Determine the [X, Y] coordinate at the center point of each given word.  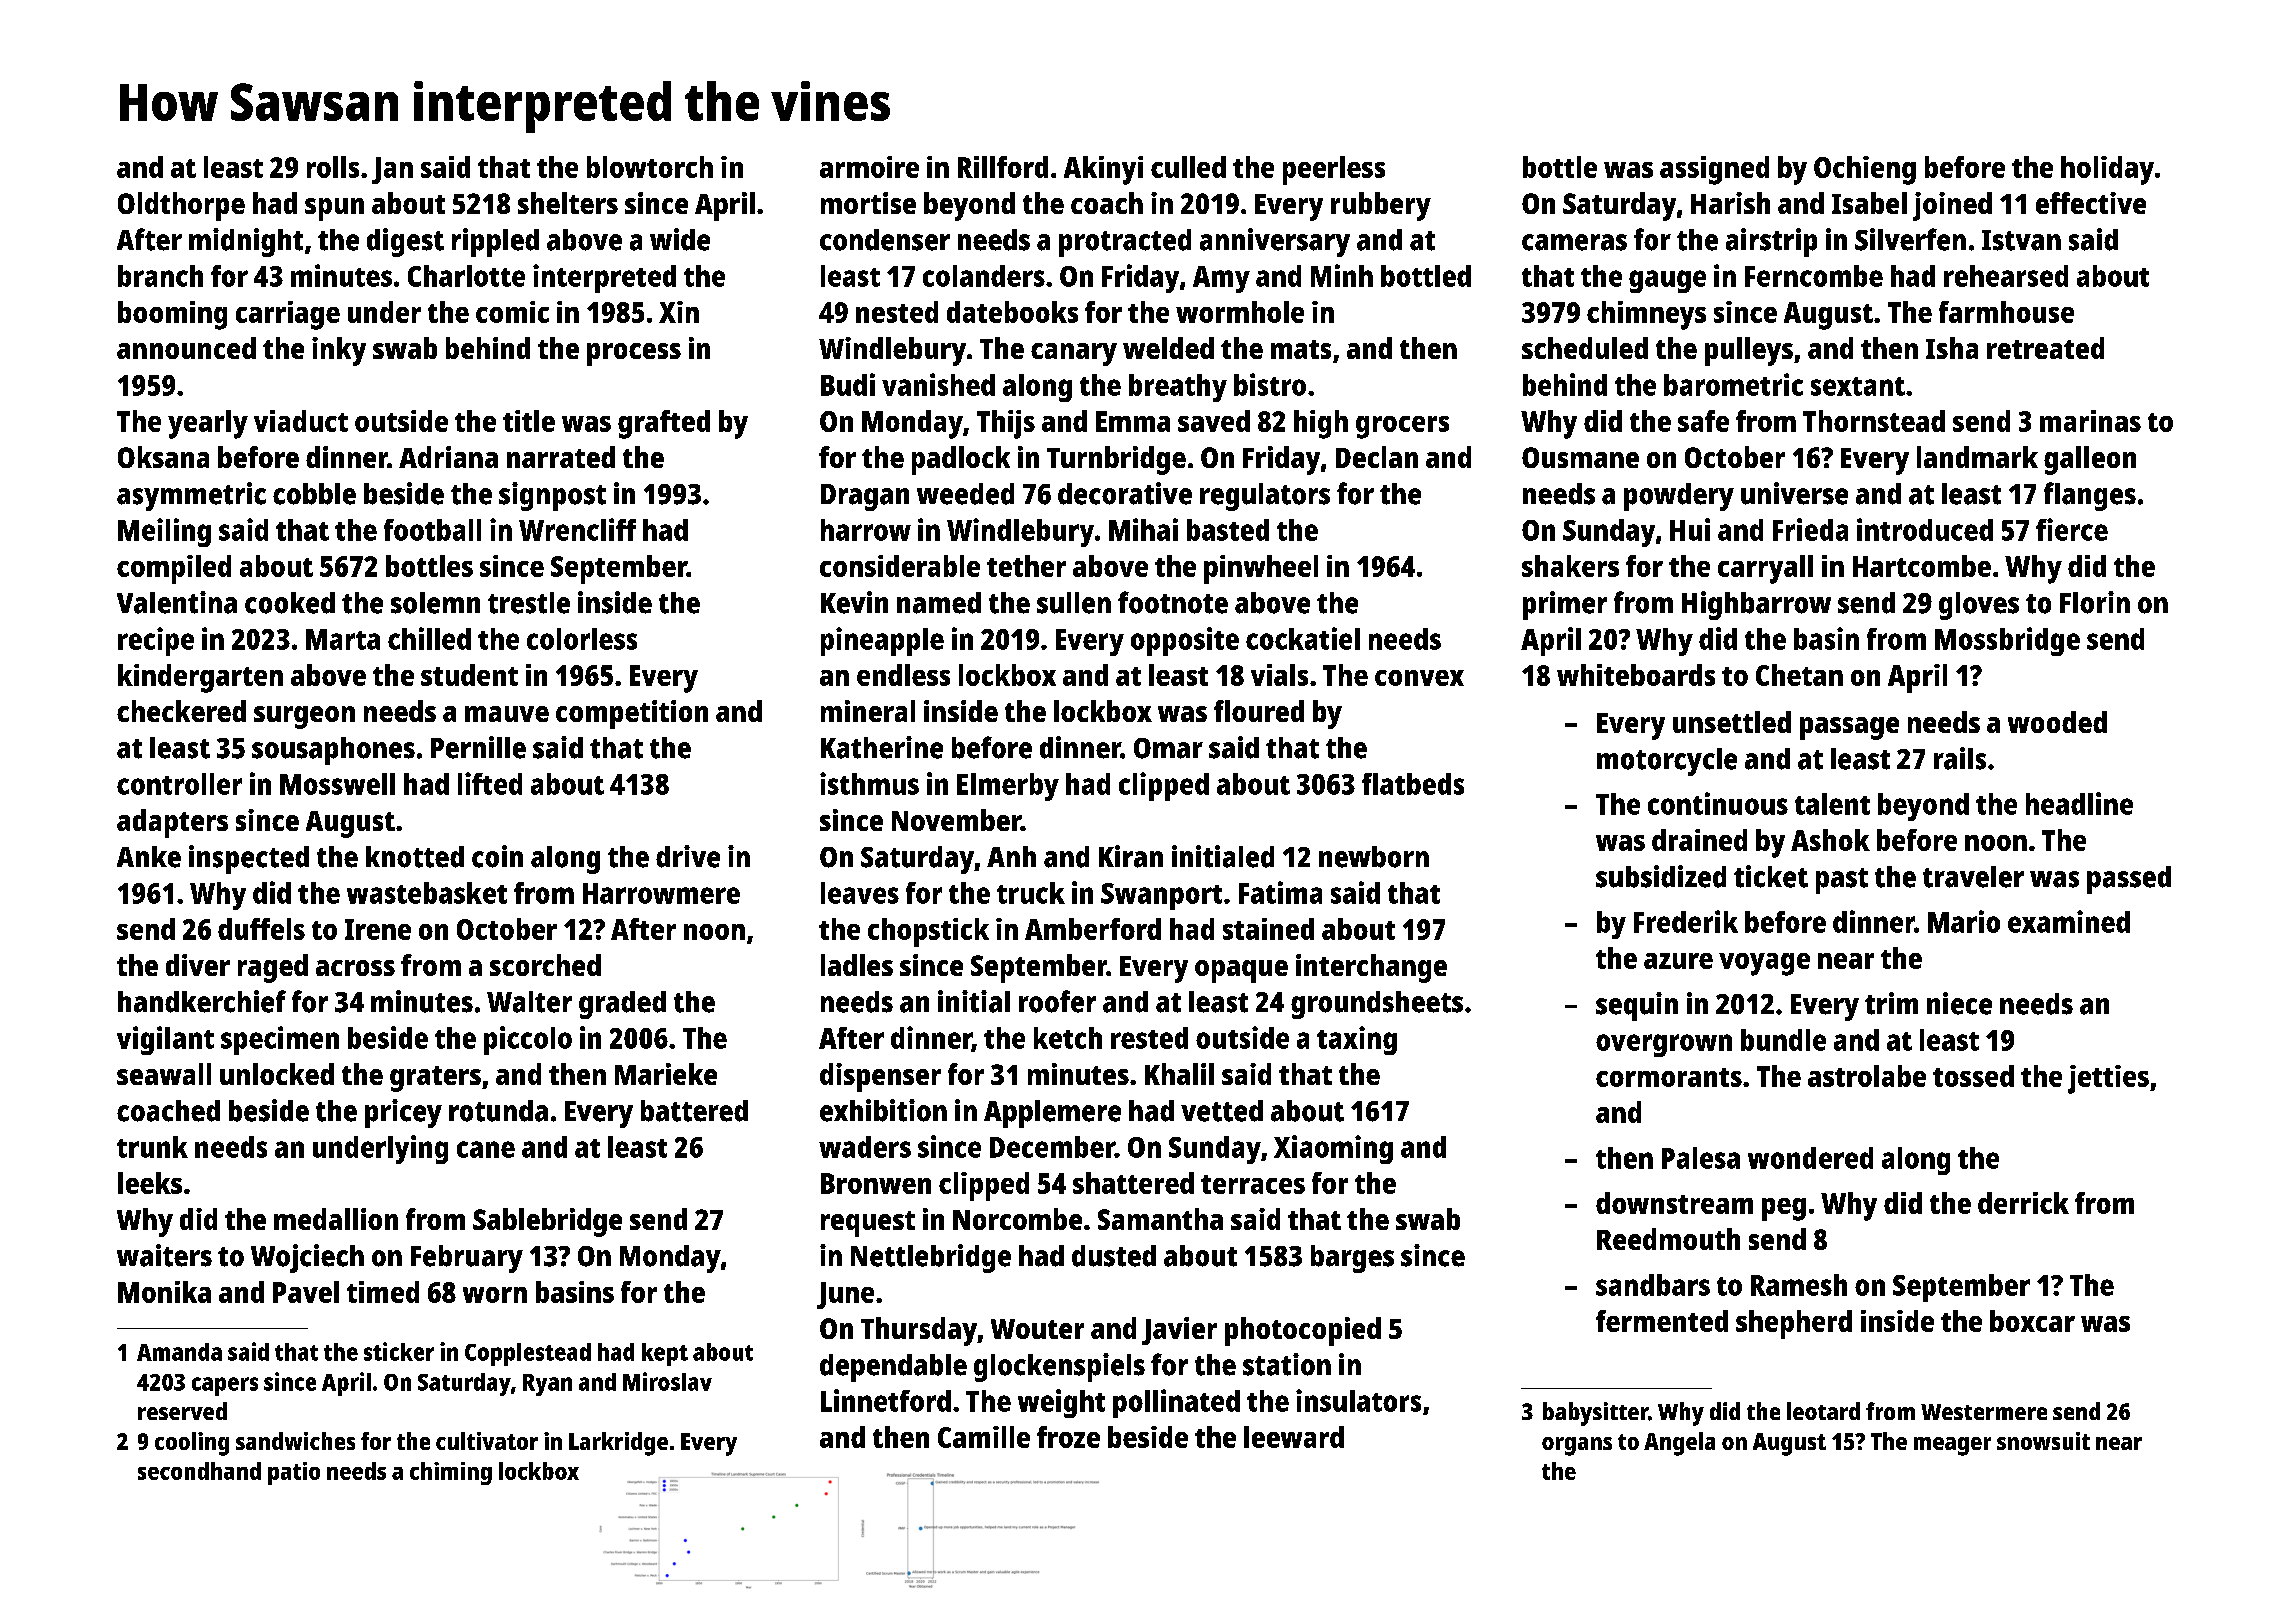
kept [665, 1354]
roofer [1057, 1001]
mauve [507, 714]
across [355, 968]
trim [1891, 1003]
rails [1960, 758]
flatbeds [1413, 784]
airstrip [1771, 242]
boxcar [2032, 1321]
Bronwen [876, 1183]
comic [512, 312]
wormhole [1240, 312]
